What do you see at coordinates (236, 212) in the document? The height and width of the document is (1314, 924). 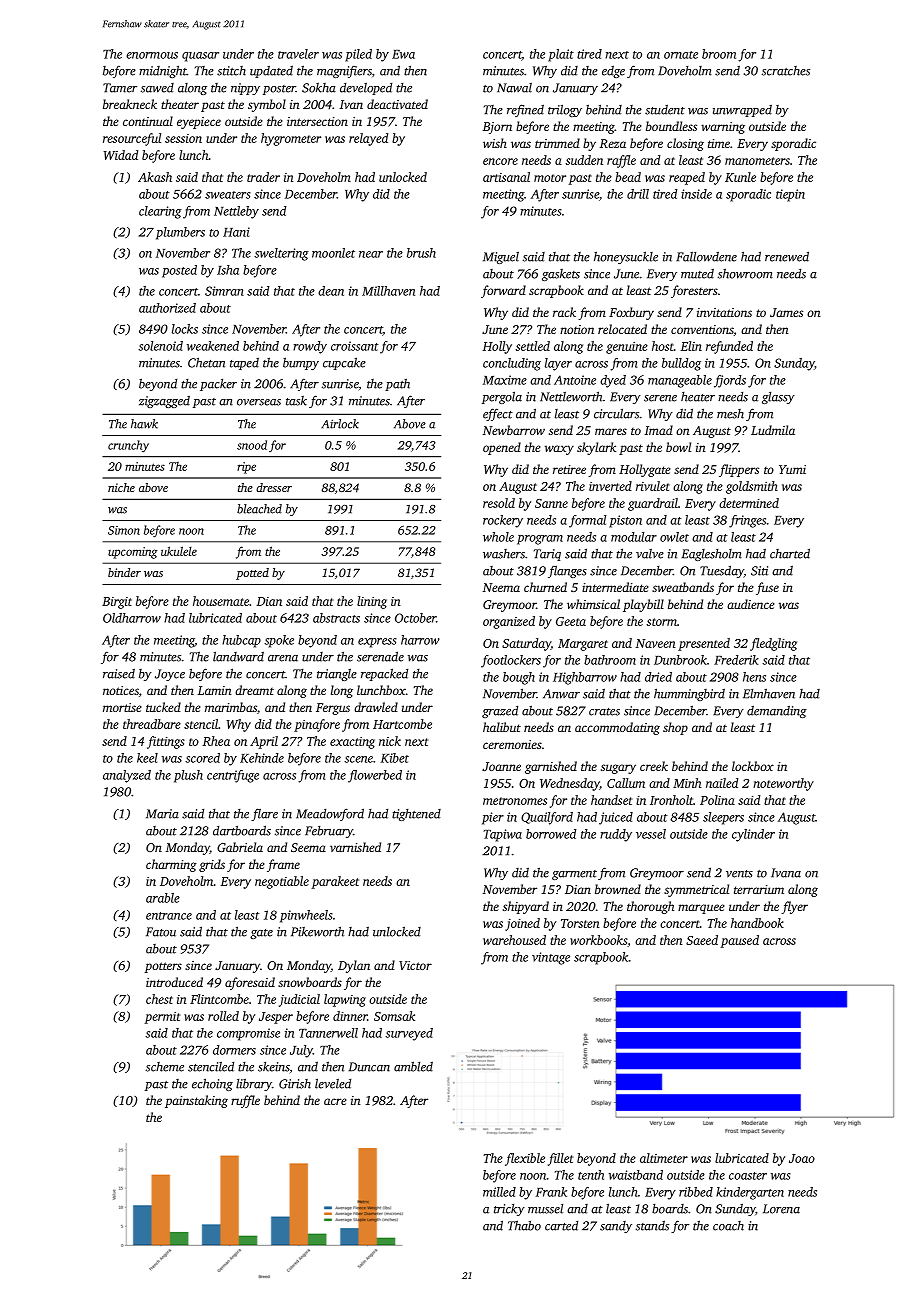 I see `Nettleby` at bounding box center [236, 212].
